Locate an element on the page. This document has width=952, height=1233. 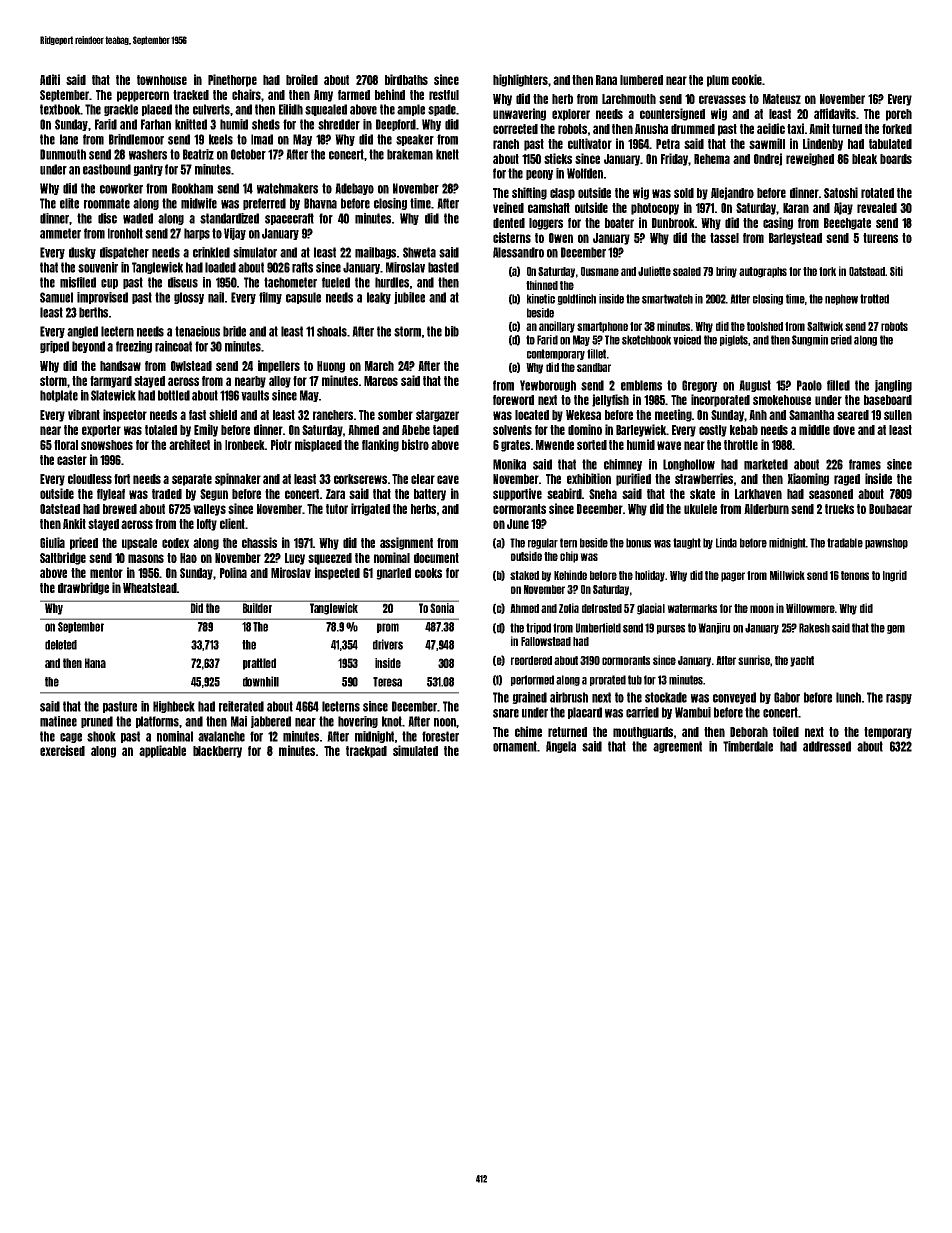
drummed is located at coordinates (693, 129).
